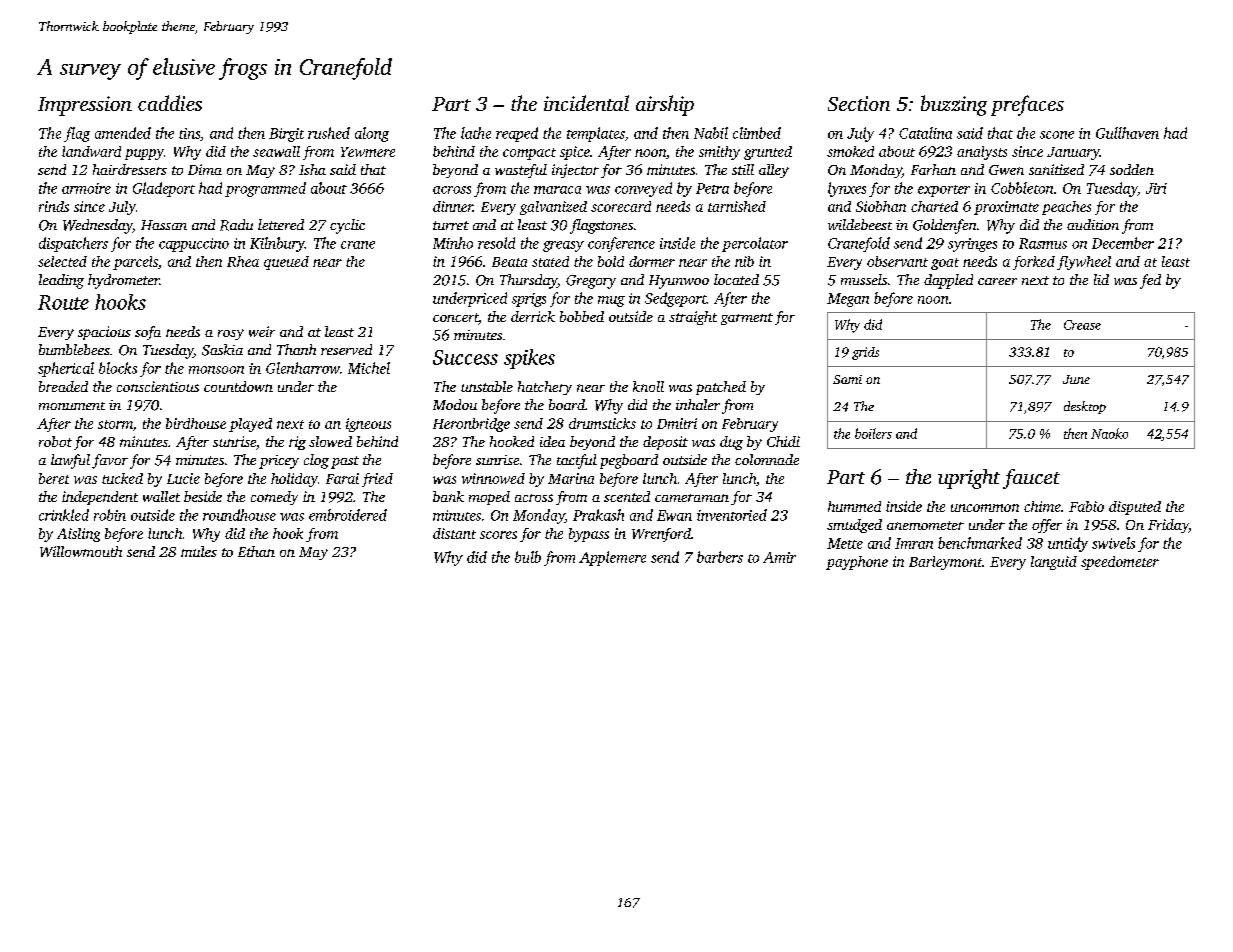 The image size is (1233, 952). I want to click on mules, so click(199, 551).
